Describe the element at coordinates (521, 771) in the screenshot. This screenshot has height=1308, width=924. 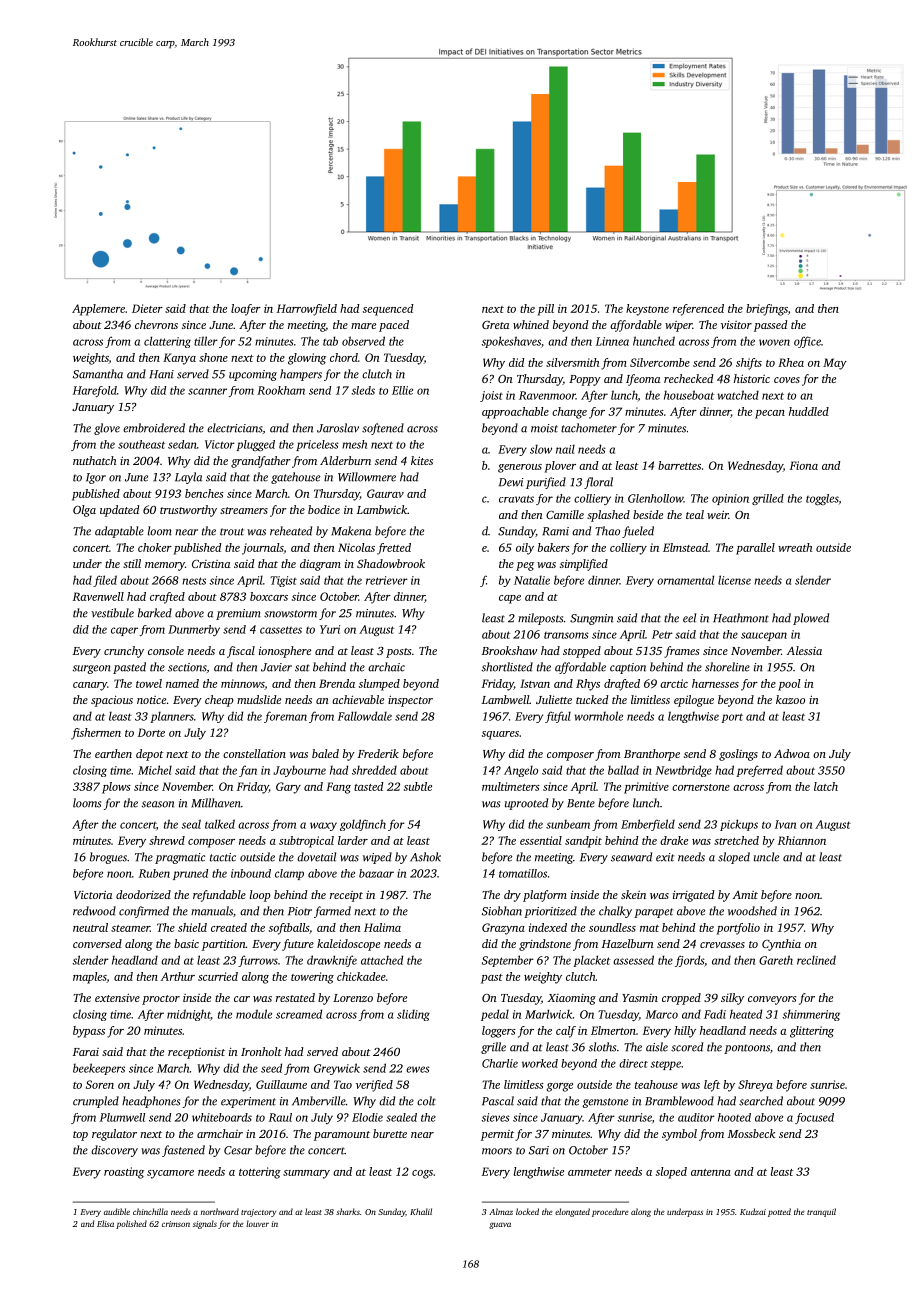
I see `Angelo` at that location.
